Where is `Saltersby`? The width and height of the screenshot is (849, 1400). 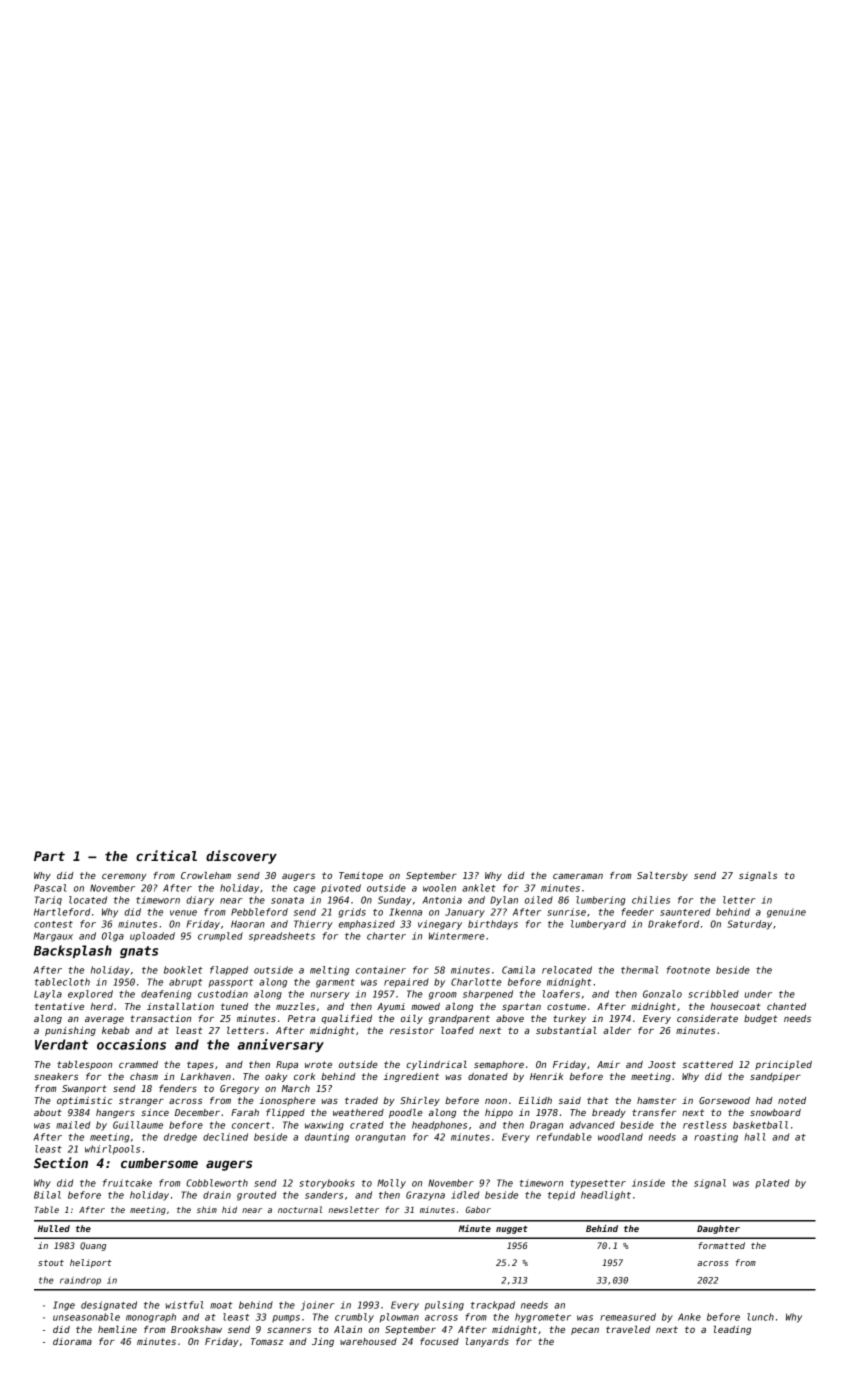
Saltersby is located at coordinates (662, 876).
